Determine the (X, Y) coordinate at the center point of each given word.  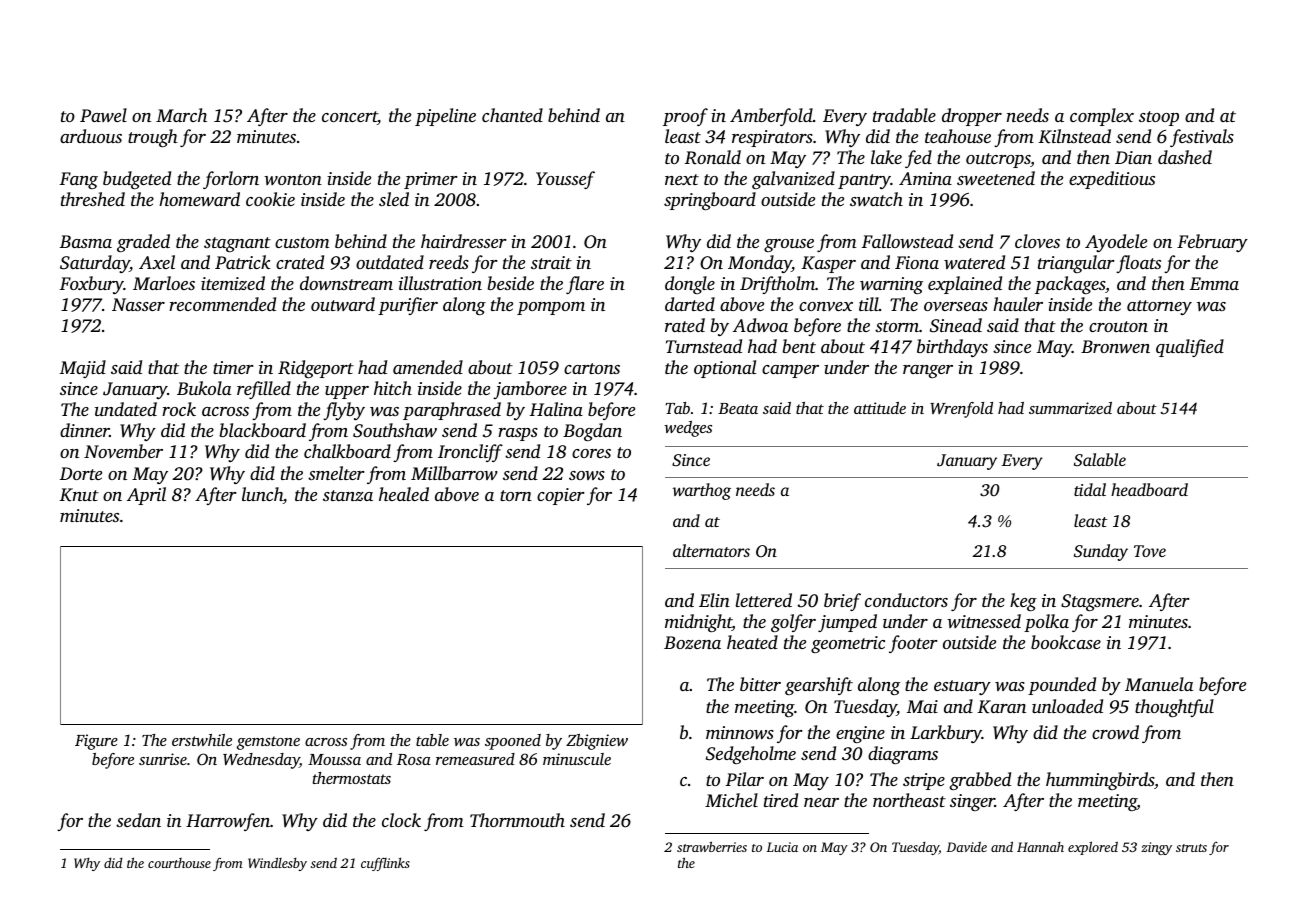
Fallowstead (907, 241)
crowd (1115, 732)
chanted (512, 115)
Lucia (782, 847)
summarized (1070, 408)
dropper (972, 117)
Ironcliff (470, 453)
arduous (91, 136)
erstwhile (202, 740)
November (123, 451)
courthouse (179, 863)
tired (781, 800)
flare (585, 285)
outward (343, 304)
